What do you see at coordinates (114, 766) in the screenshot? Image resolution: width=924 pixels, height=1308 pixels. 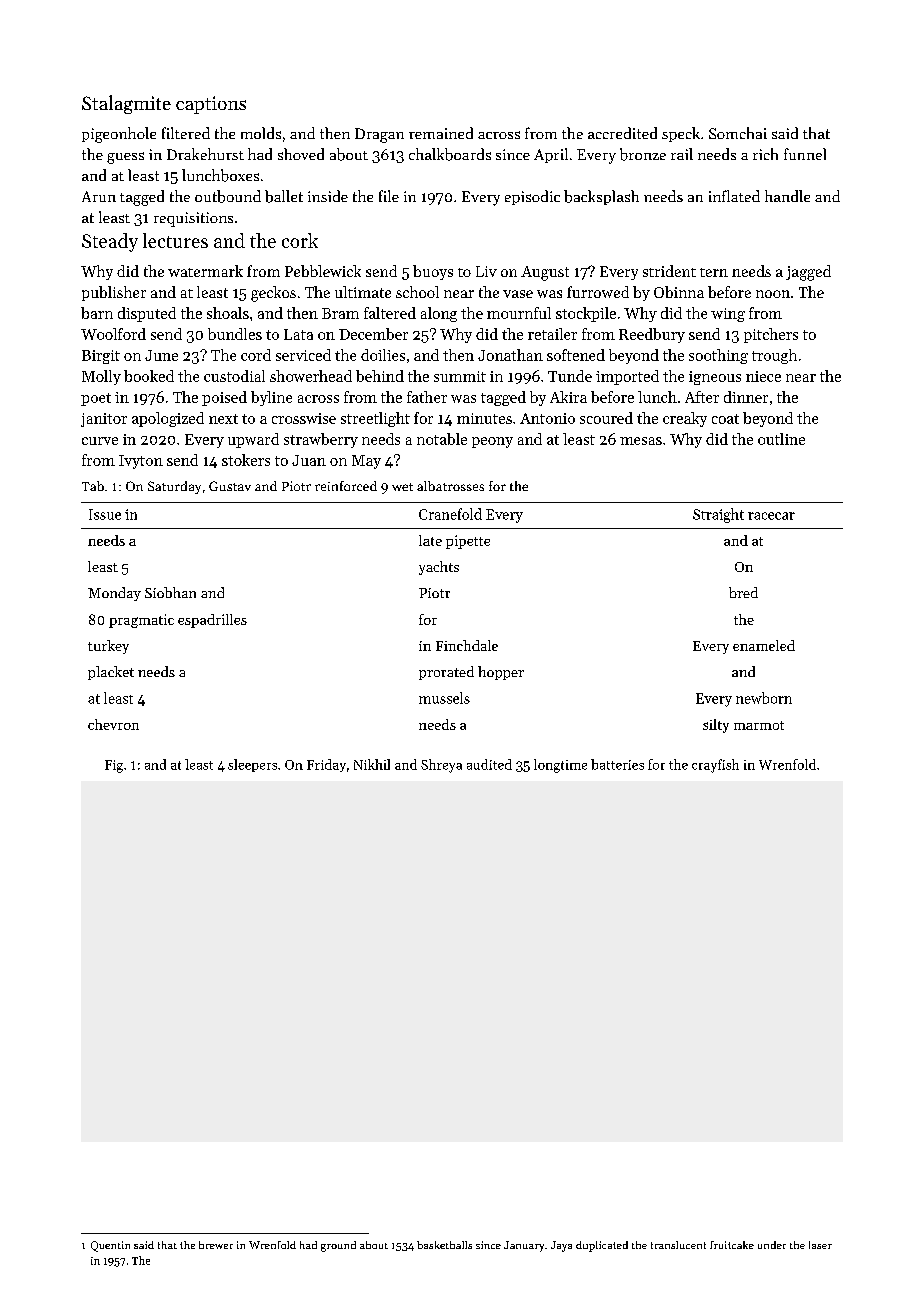 I see `Fig` at bounding box center [114, 766].
